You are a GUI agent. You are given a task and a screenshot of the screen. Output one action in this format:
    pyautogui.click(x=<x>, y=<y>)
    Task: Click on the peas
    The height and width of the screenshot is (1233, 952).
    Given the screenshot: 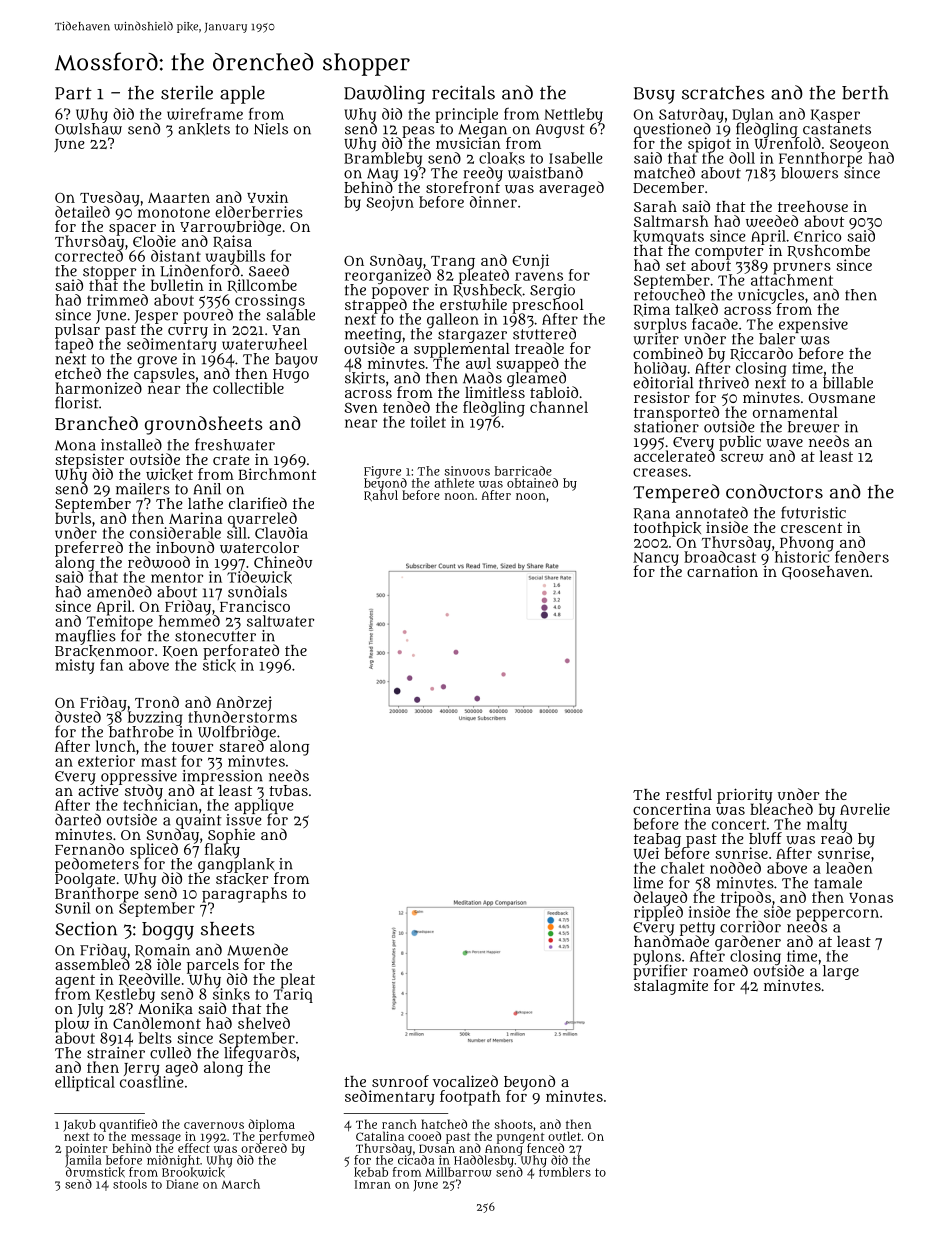 What is the action you would take?
    pyautogui.click(x=418, y=131)
